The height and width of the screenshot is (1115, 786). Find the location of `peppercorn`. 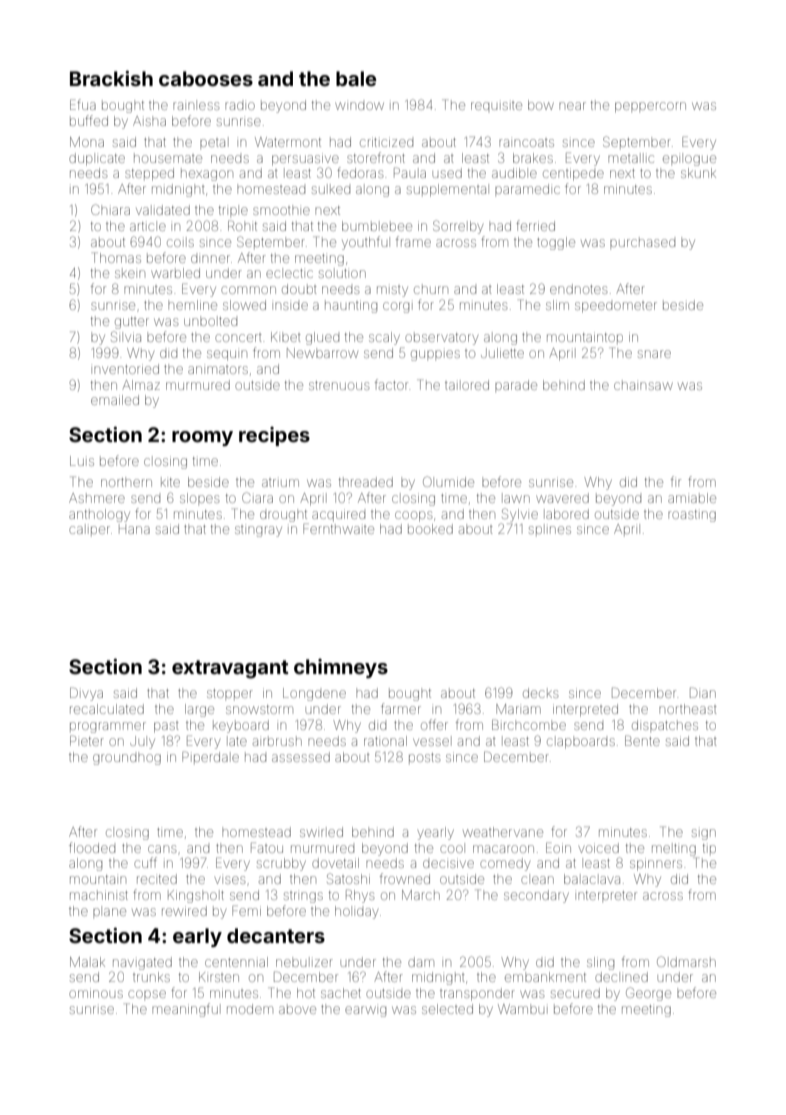

peppercorn is located at coordinates (650, 107).
